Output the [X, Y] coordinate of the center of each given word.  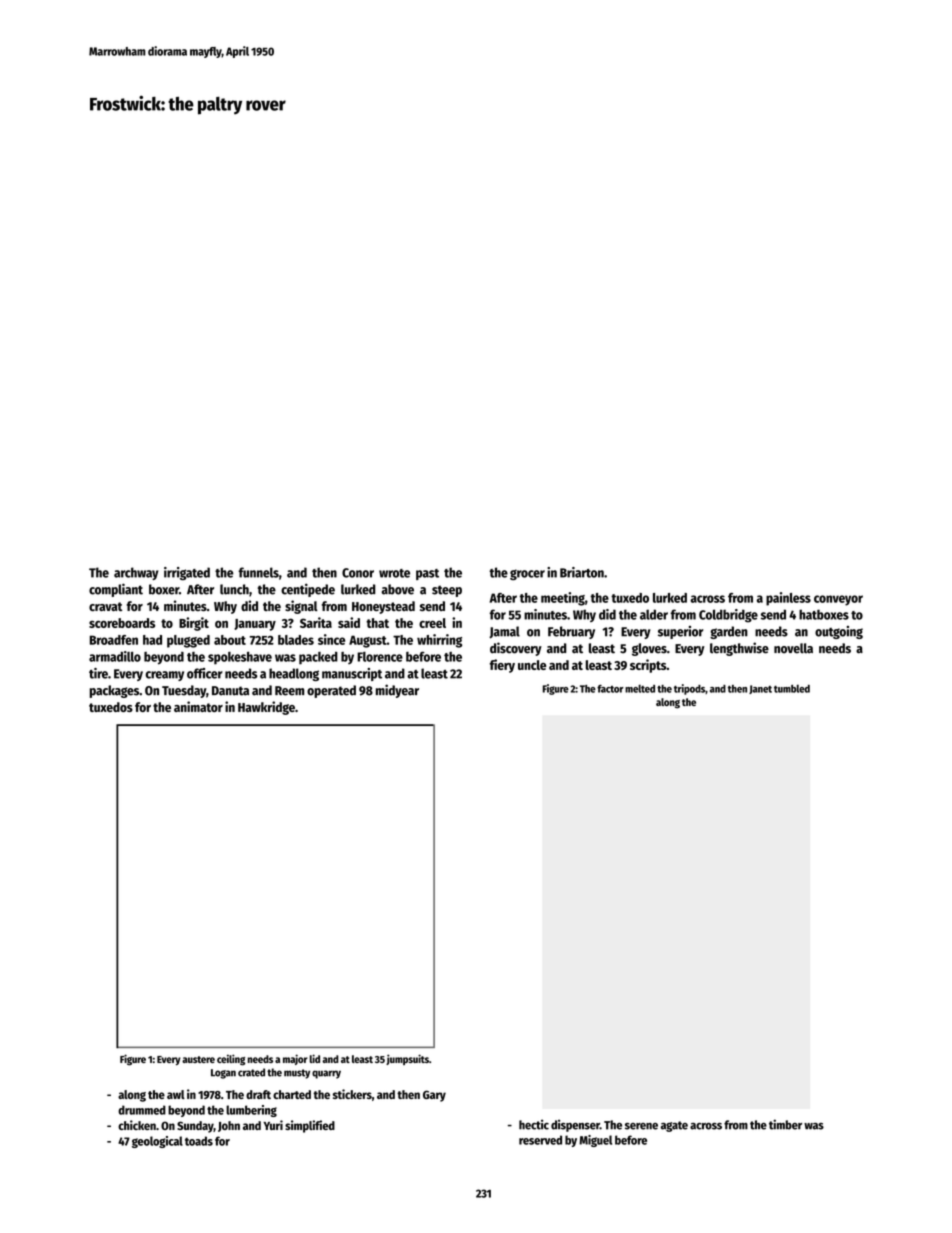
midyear [397, 691]
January [255, 625]
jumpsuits [407, 1059]
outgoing [839, 632]
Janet [760, 689]
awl [176, 1094]
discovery [516, 649]
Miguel [595, 1141]
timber [785, 1124]
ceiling [231, 1060]
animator [198, 706]
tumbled [792, 688]
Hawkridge [266, 708]
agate [674, 1126]
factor [610, 689]
